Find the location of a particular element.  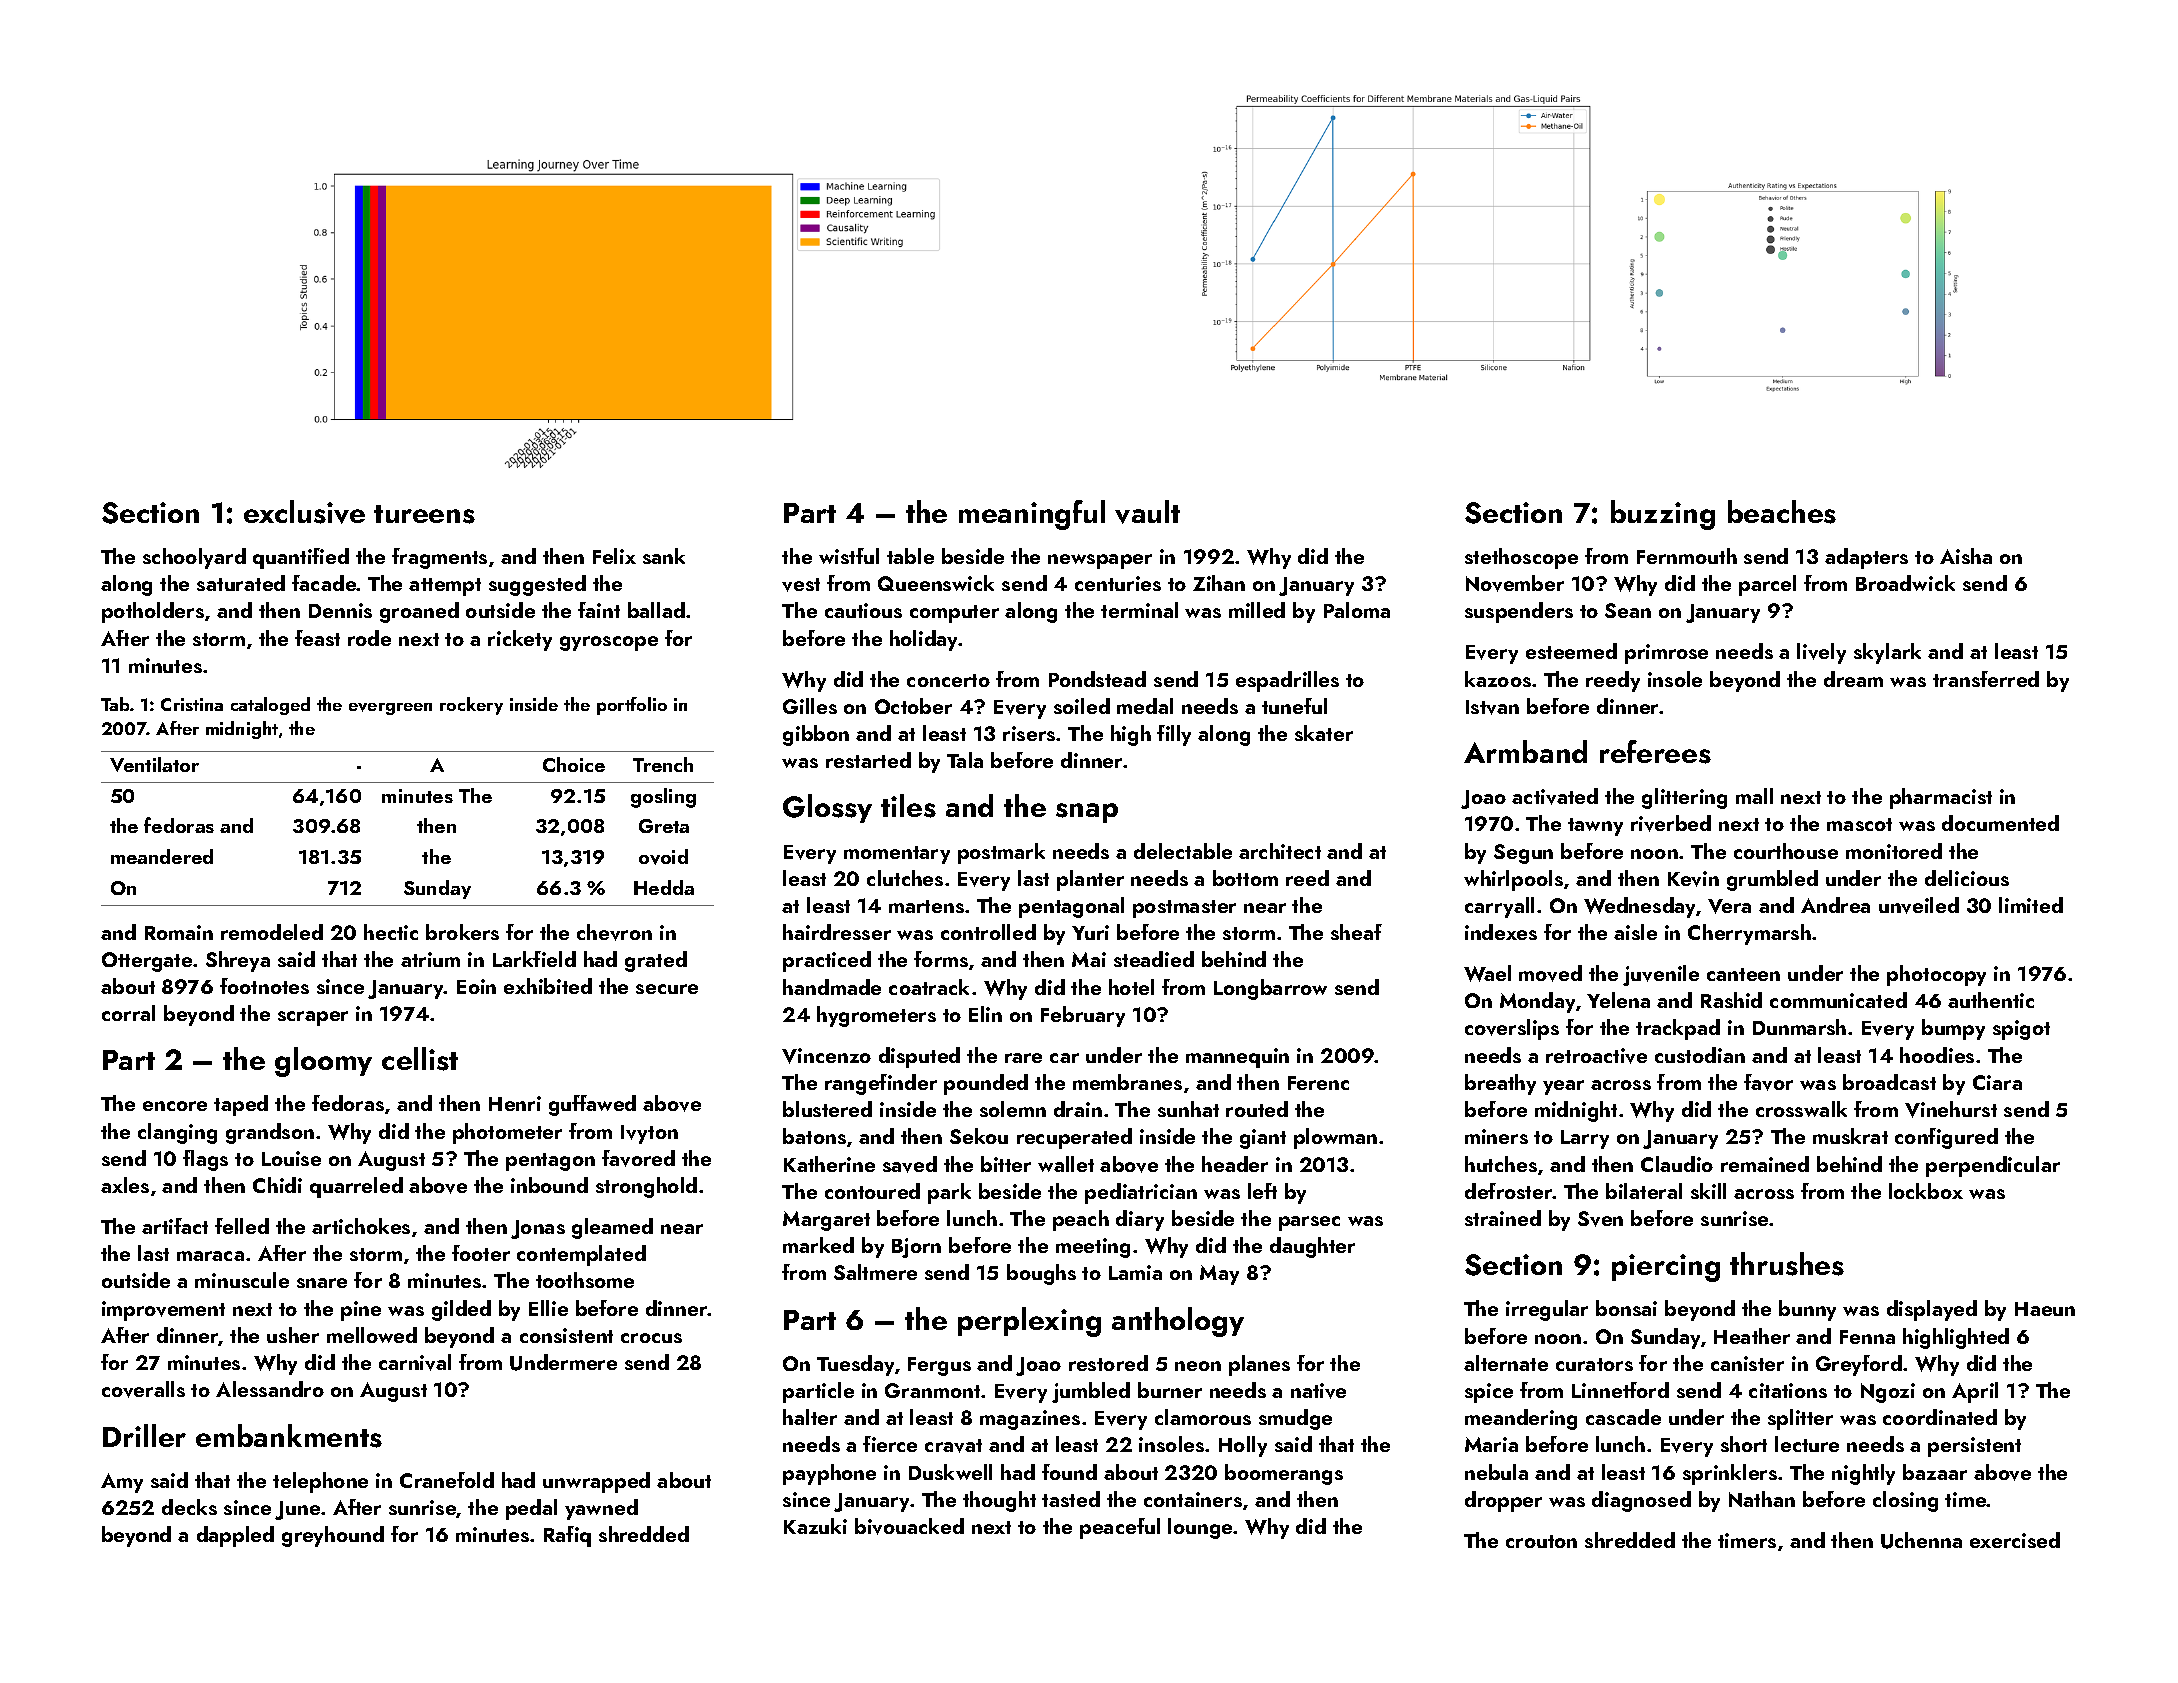

peaceful is located at coordinates (1120, 1528).
